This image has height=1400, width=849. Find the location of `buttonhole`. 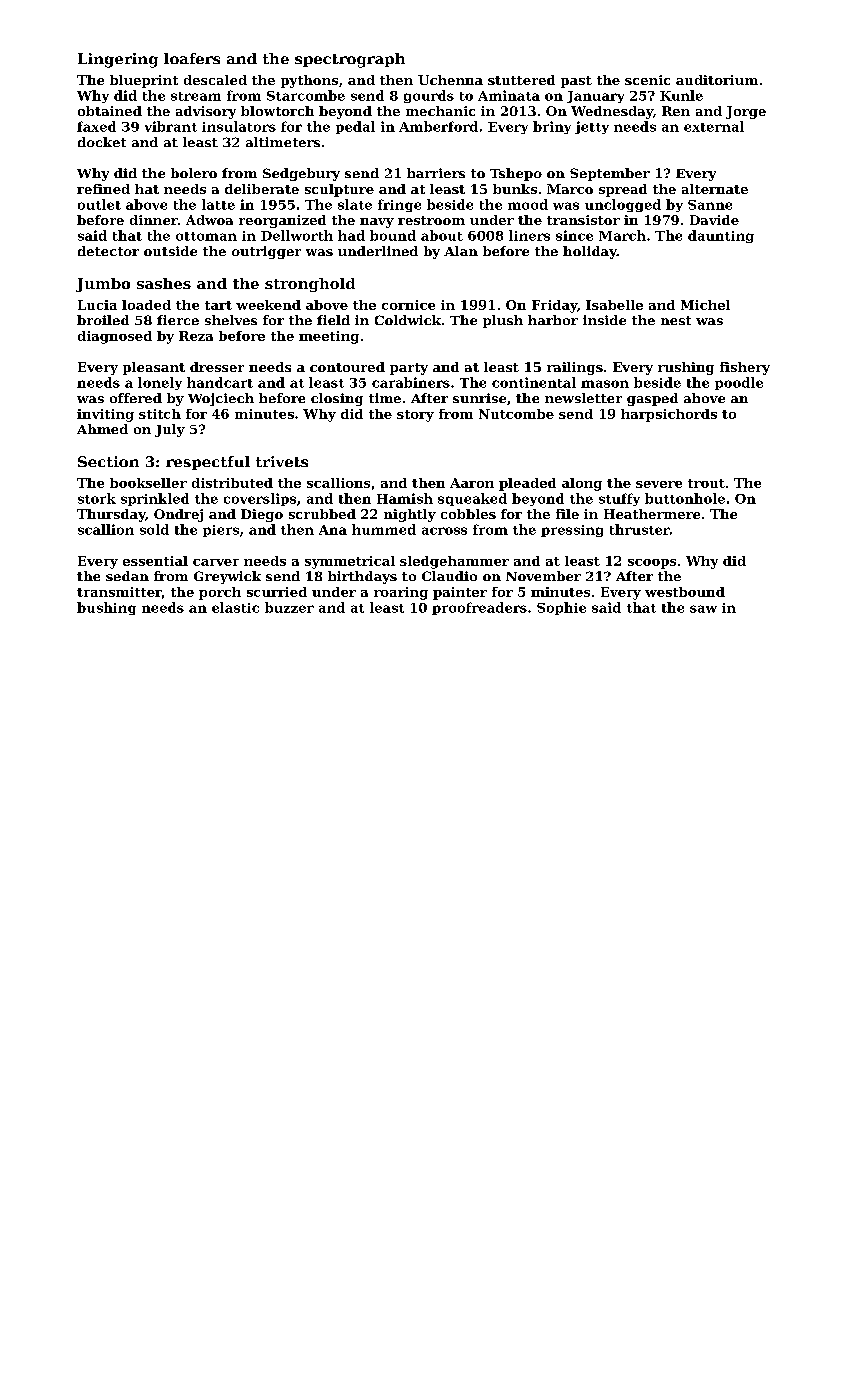

buttonhole is located at coordinates (685, 498).
